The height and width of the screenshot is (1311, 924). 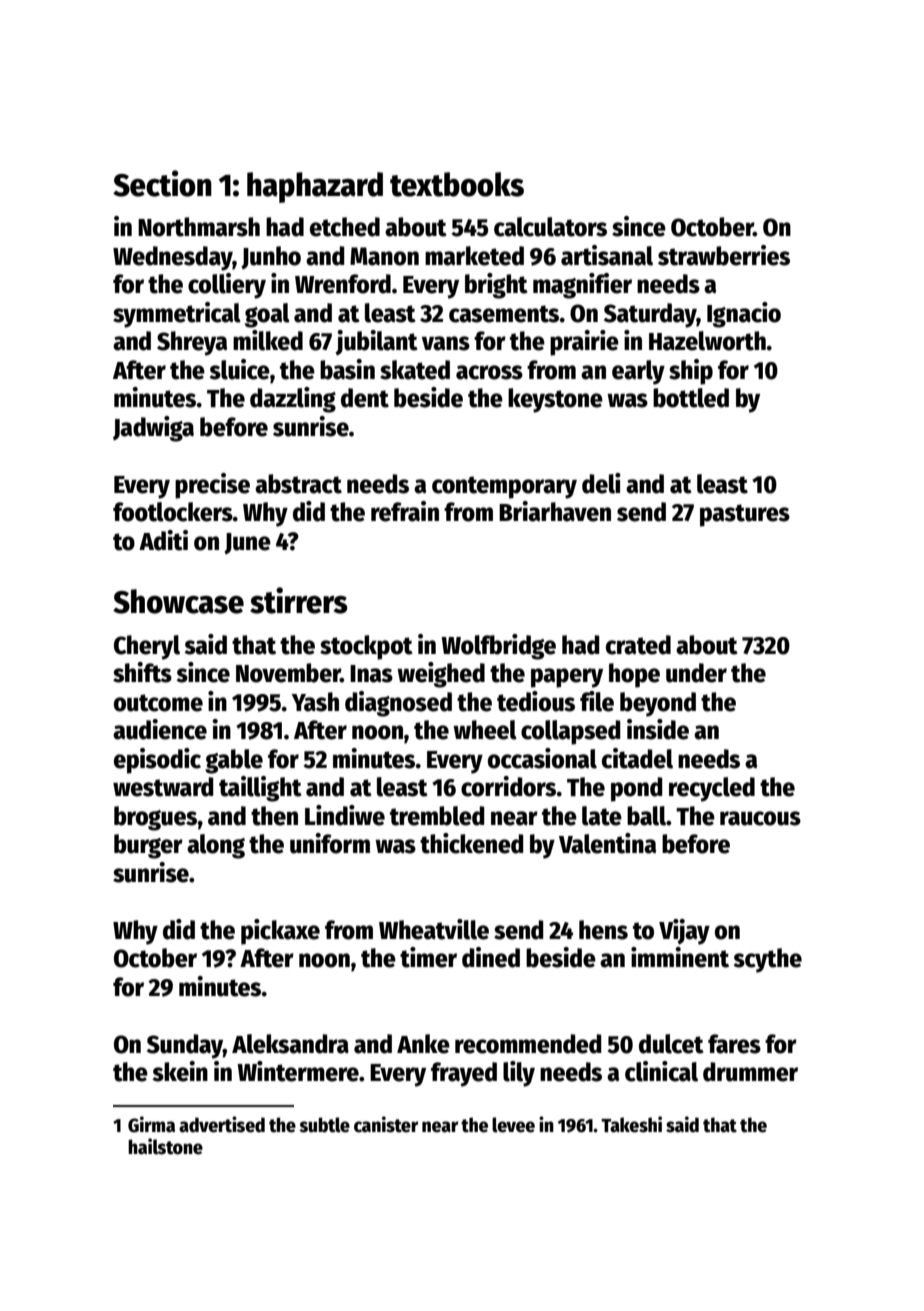 What do you see at coordinates (550, 227) in the screenshot?
I see `calculators` at bounding box center [550, 227].
